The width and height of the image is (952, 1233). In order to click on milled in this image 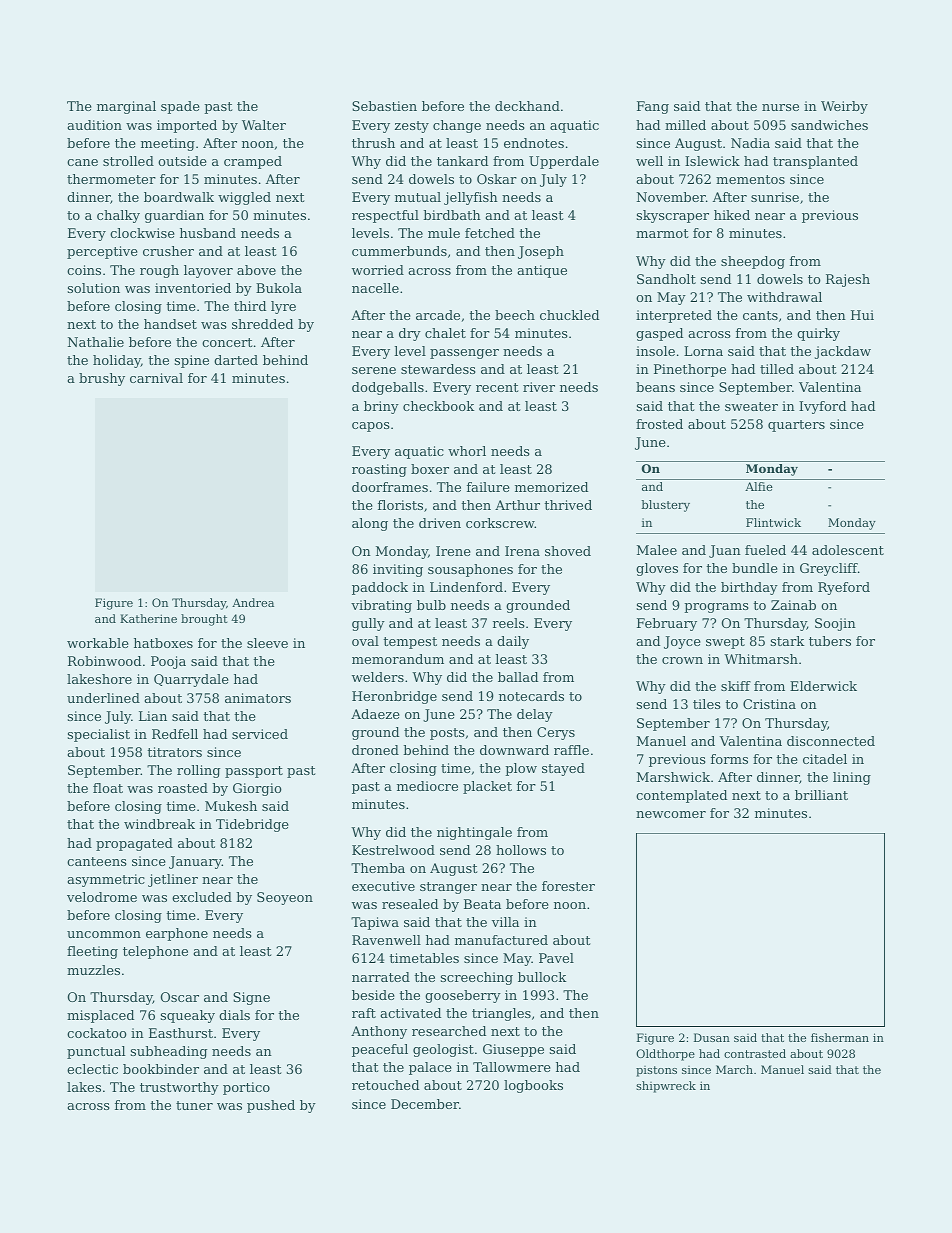, I will do `click(685, 125)`.
